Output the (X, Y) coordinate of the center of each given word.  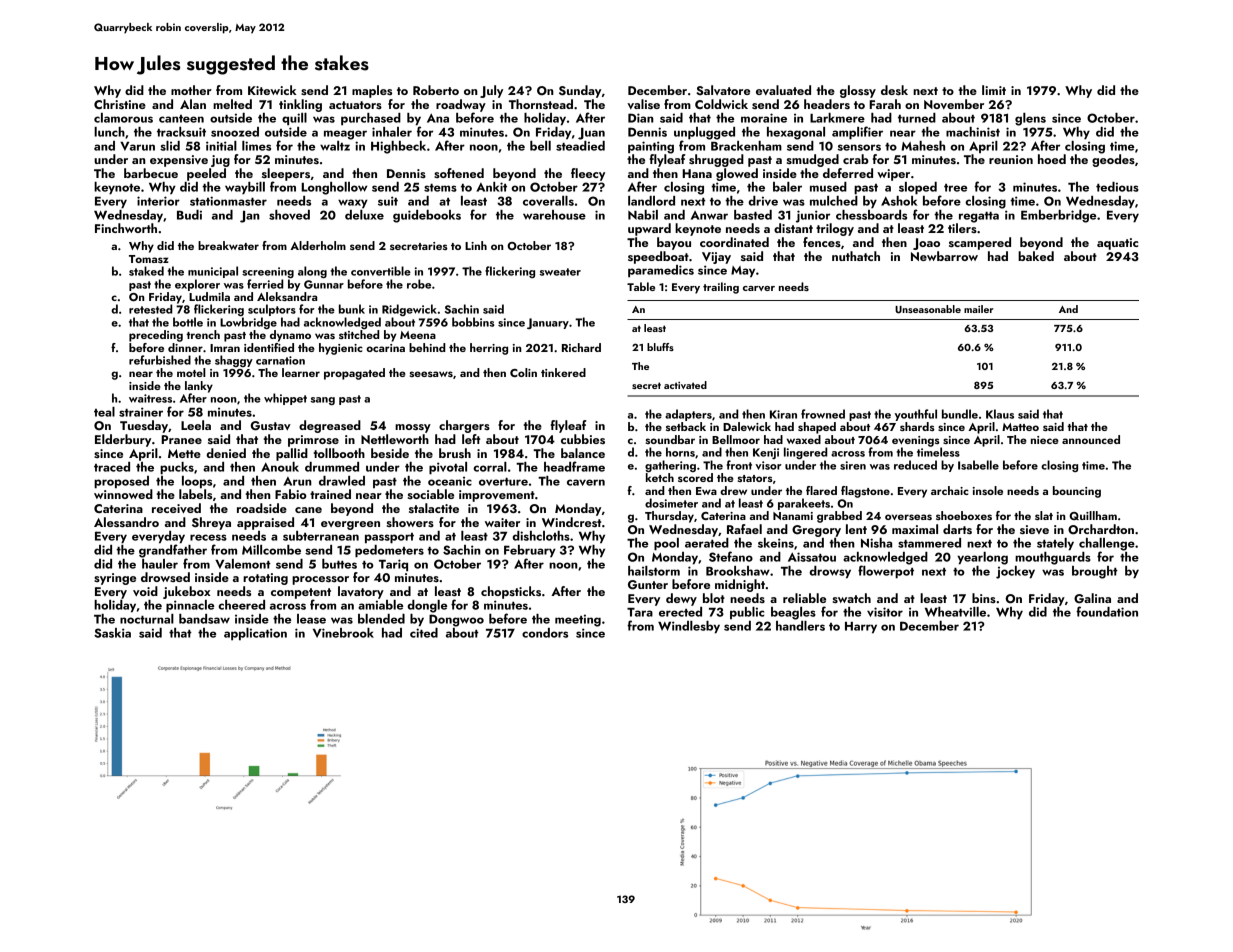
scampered (980, 243)
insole (988, 490)
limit (994, 90)
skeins (776, 543)
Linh (476, 245)
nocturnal (147, 619)
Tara (640, 612)
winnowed (123, 494)
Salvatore (723, 90)
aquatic (1117, 244)
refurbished (160, 360)
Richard (581, 347)
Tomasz (149, 259)
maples (372, 91)
